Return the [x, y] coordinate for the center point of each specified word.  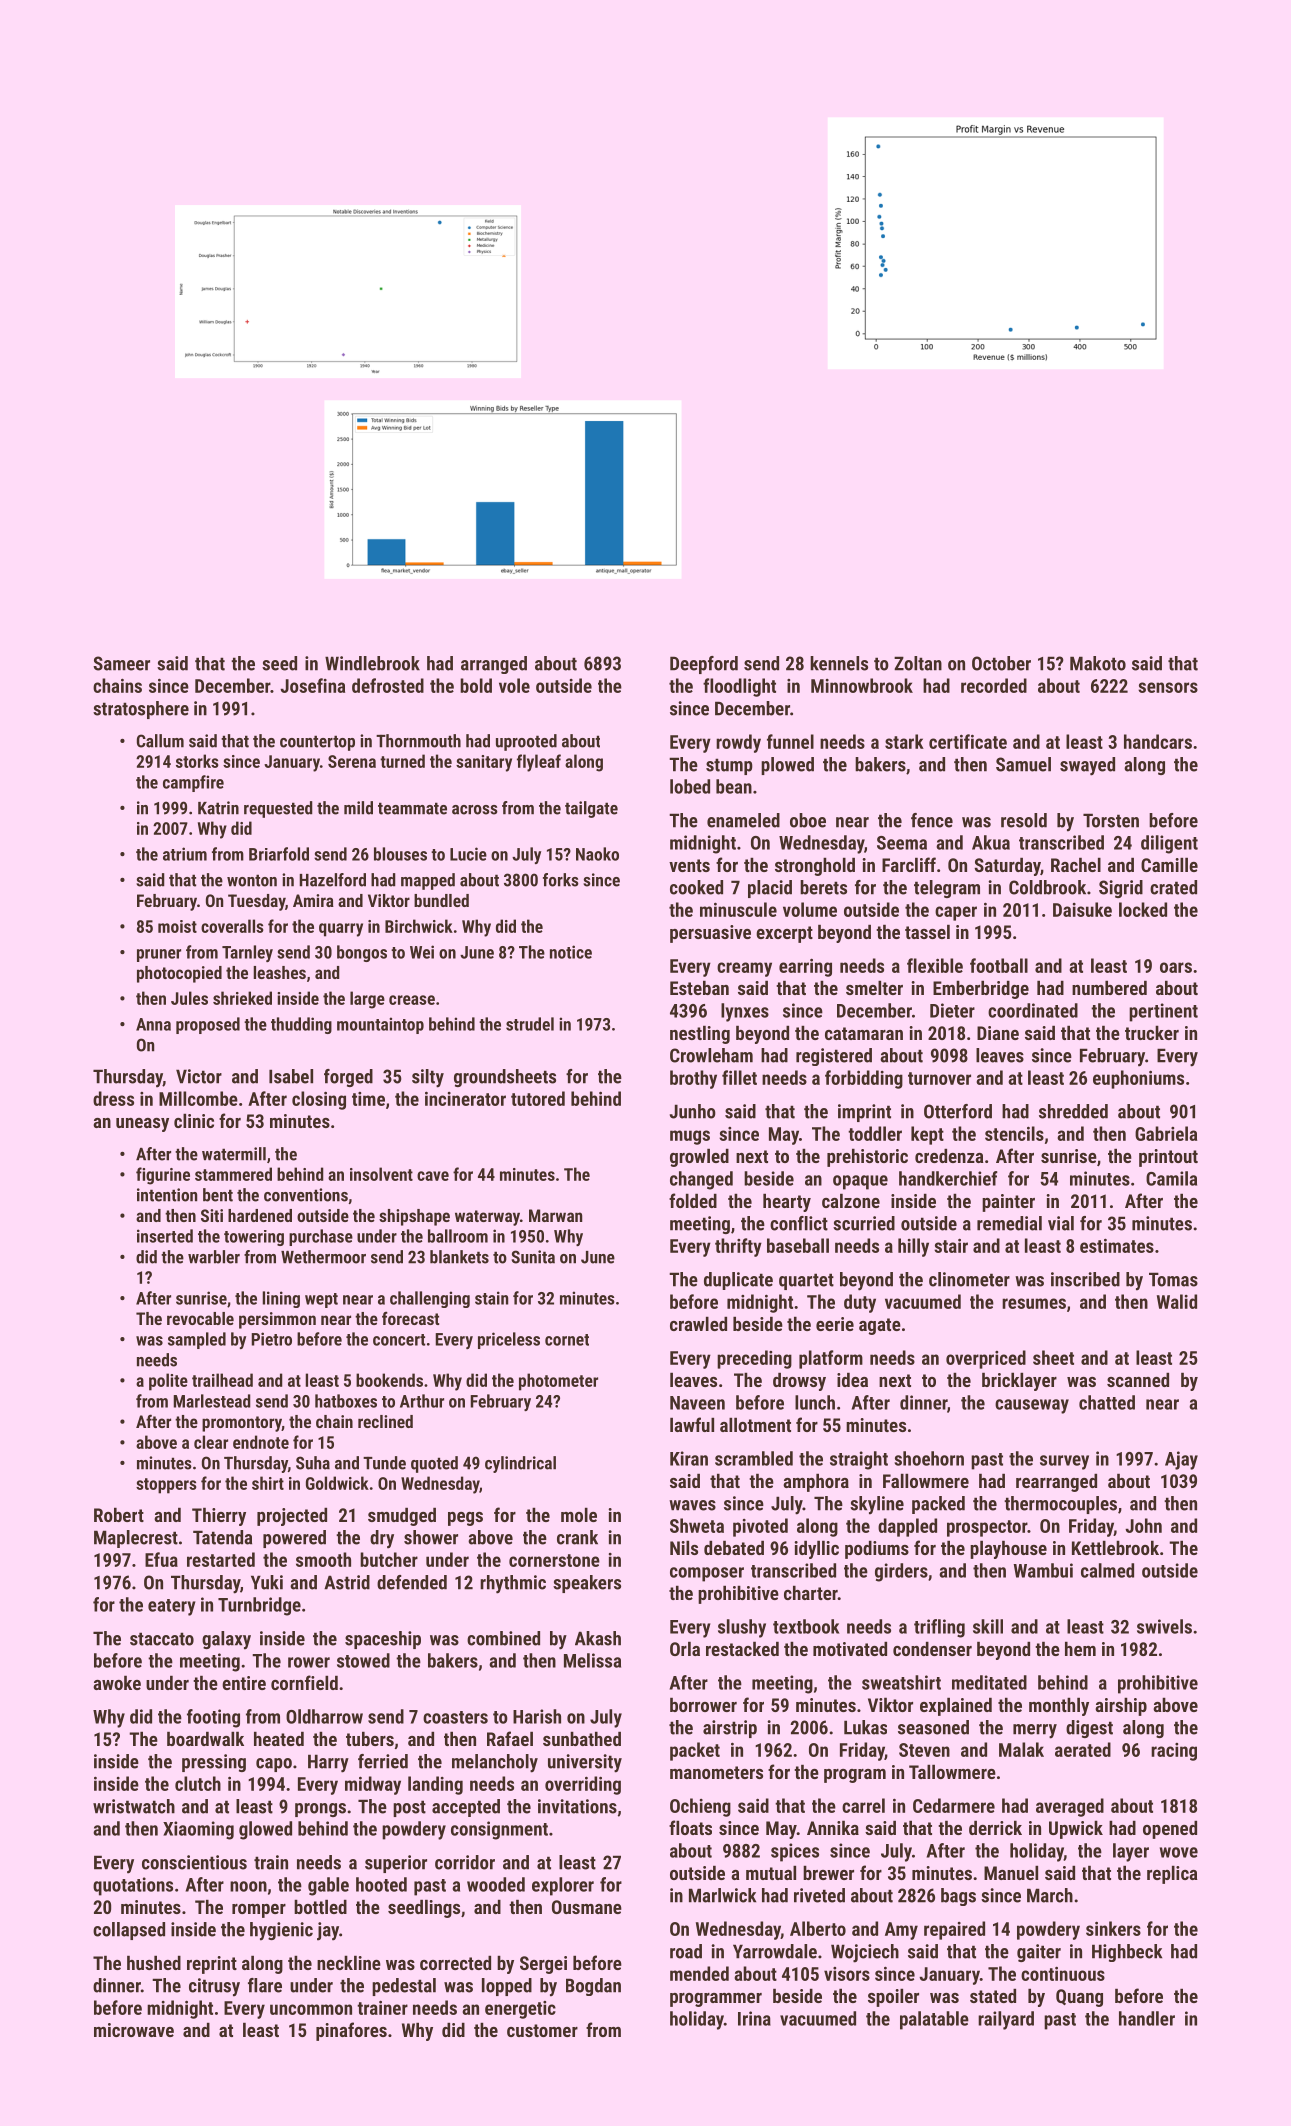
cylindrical [520, 1464]
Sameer [121, 663]
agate [880, 1326]
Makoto [1098, 663]
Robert [119, 1515]
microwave [134, 2030]
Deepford [704, 665]
